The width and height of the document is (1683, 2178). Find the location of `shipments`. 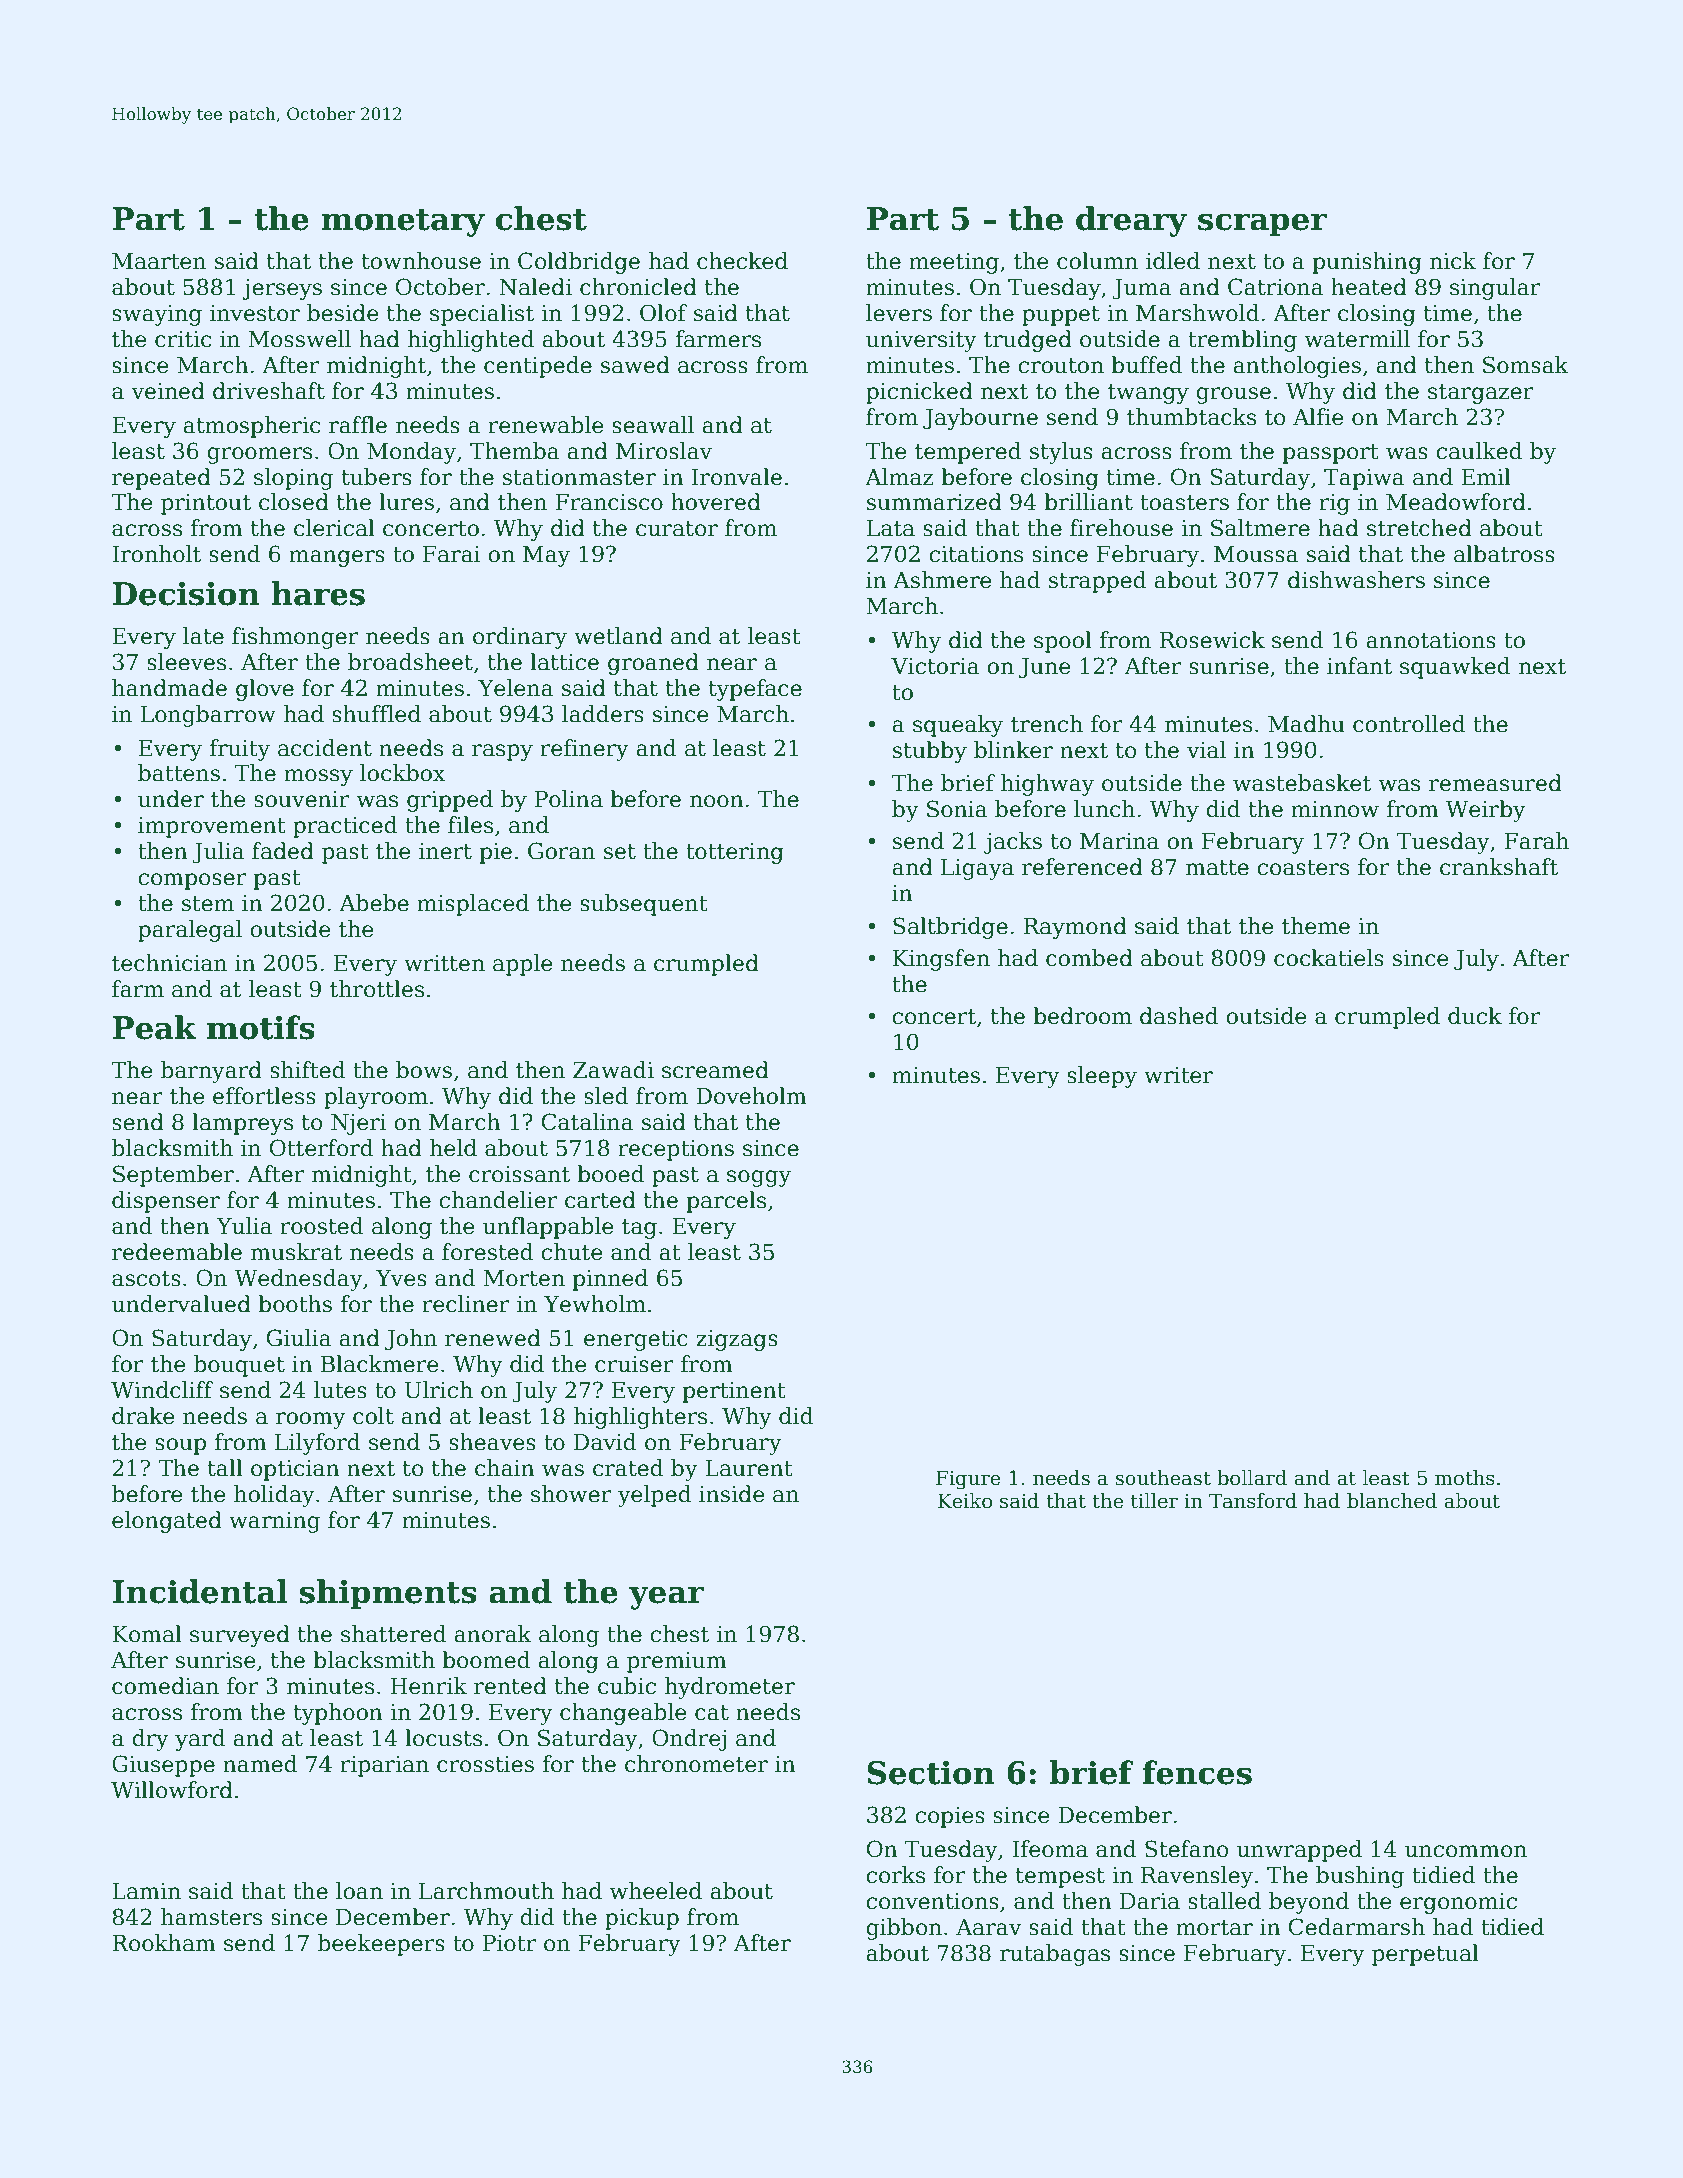

shipments is located at coordinates (388, 1594).
